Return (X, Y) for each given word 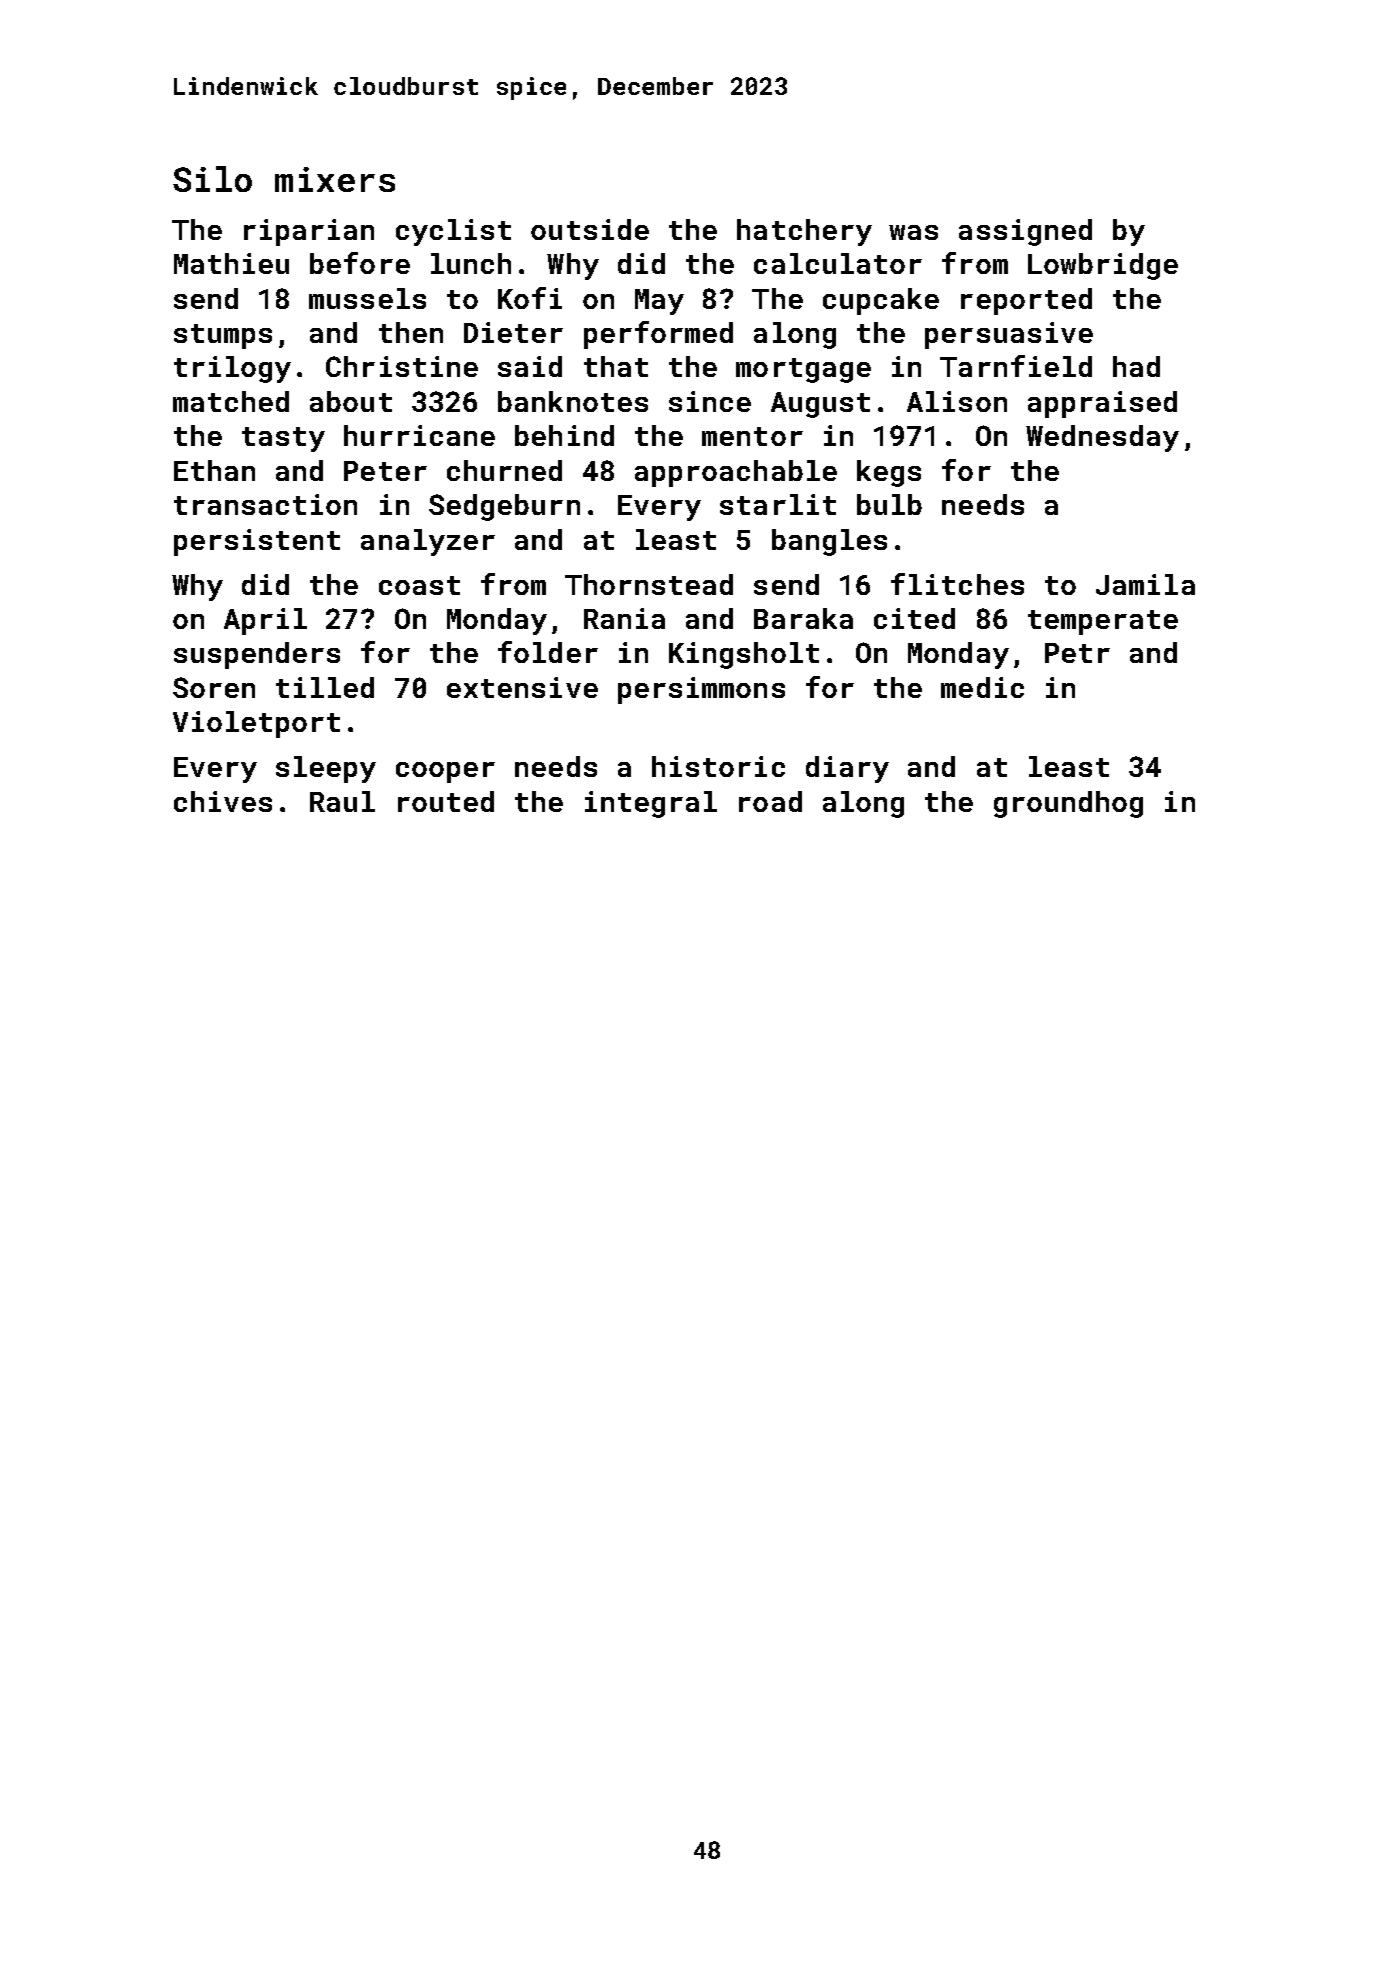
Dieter (513, 332)
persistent (257, 542)
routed (446, 801)
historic (718, 766)
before (360, 263)
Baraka (803, 618)
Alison (957, 401)
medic (982, 687)
